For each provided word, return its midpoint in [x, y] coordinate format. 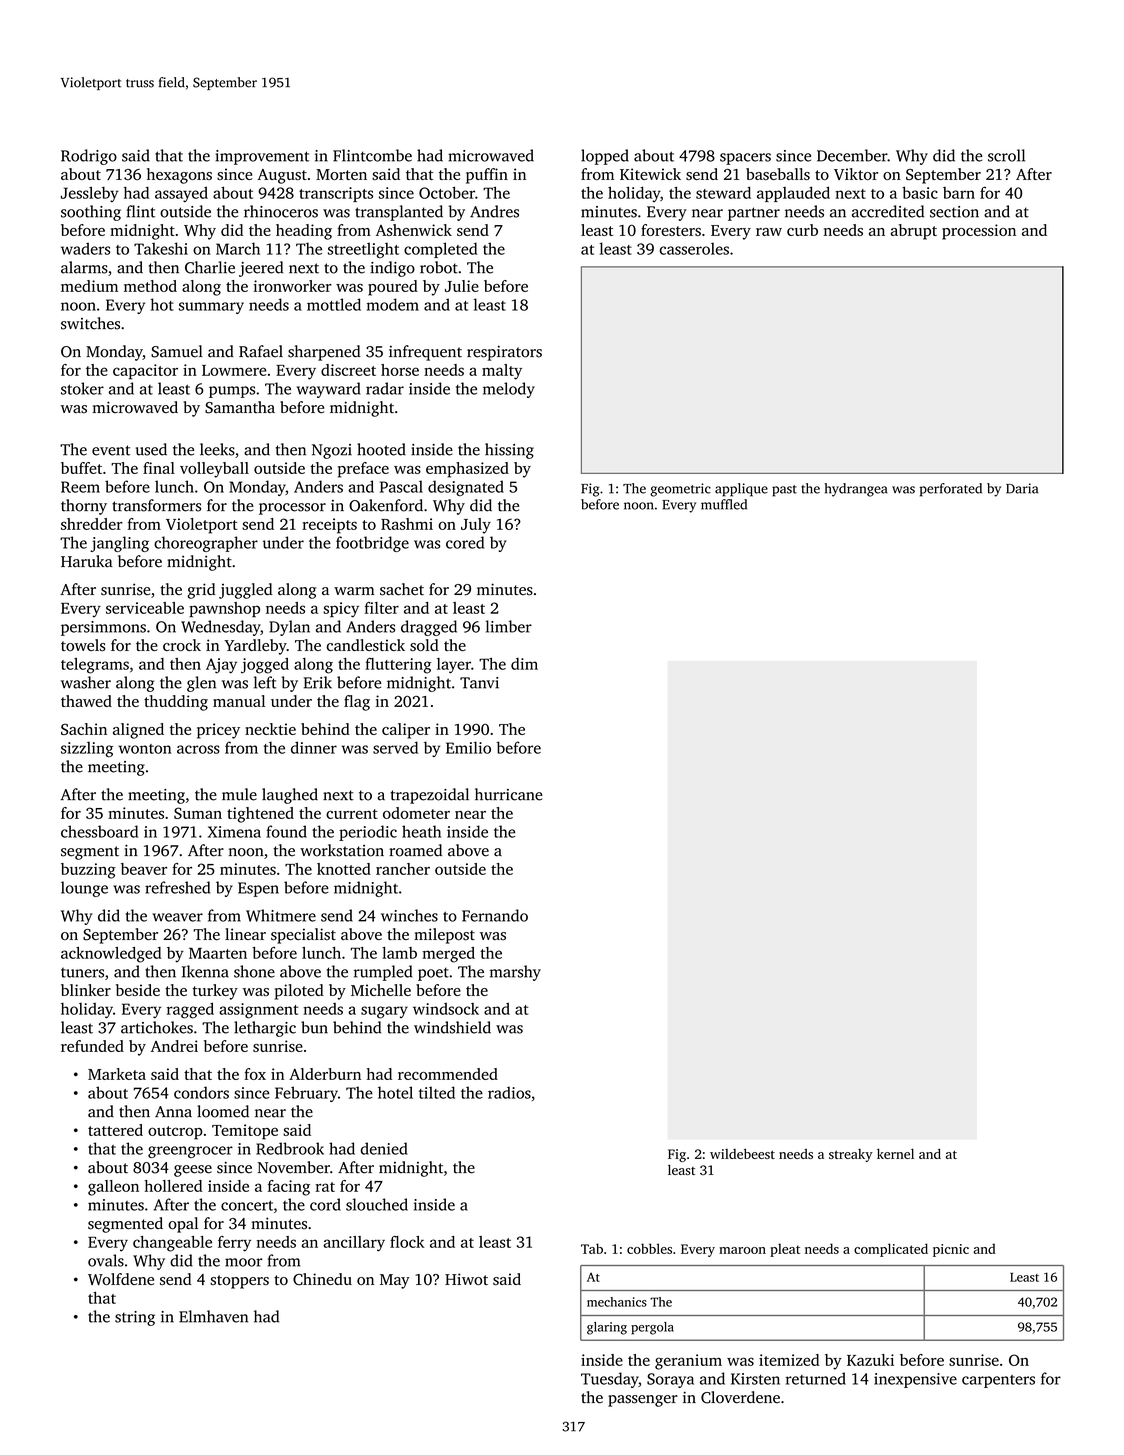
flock [407, 1242]
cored [465, 542]
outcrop [175, 1133]
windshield [452, 1027]
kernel [895, 1154]
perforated [951, 490]
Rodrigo [89, 157]
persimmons [103, 628]
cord [325, 1204]
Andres [494, 211]
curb [802, 230]
